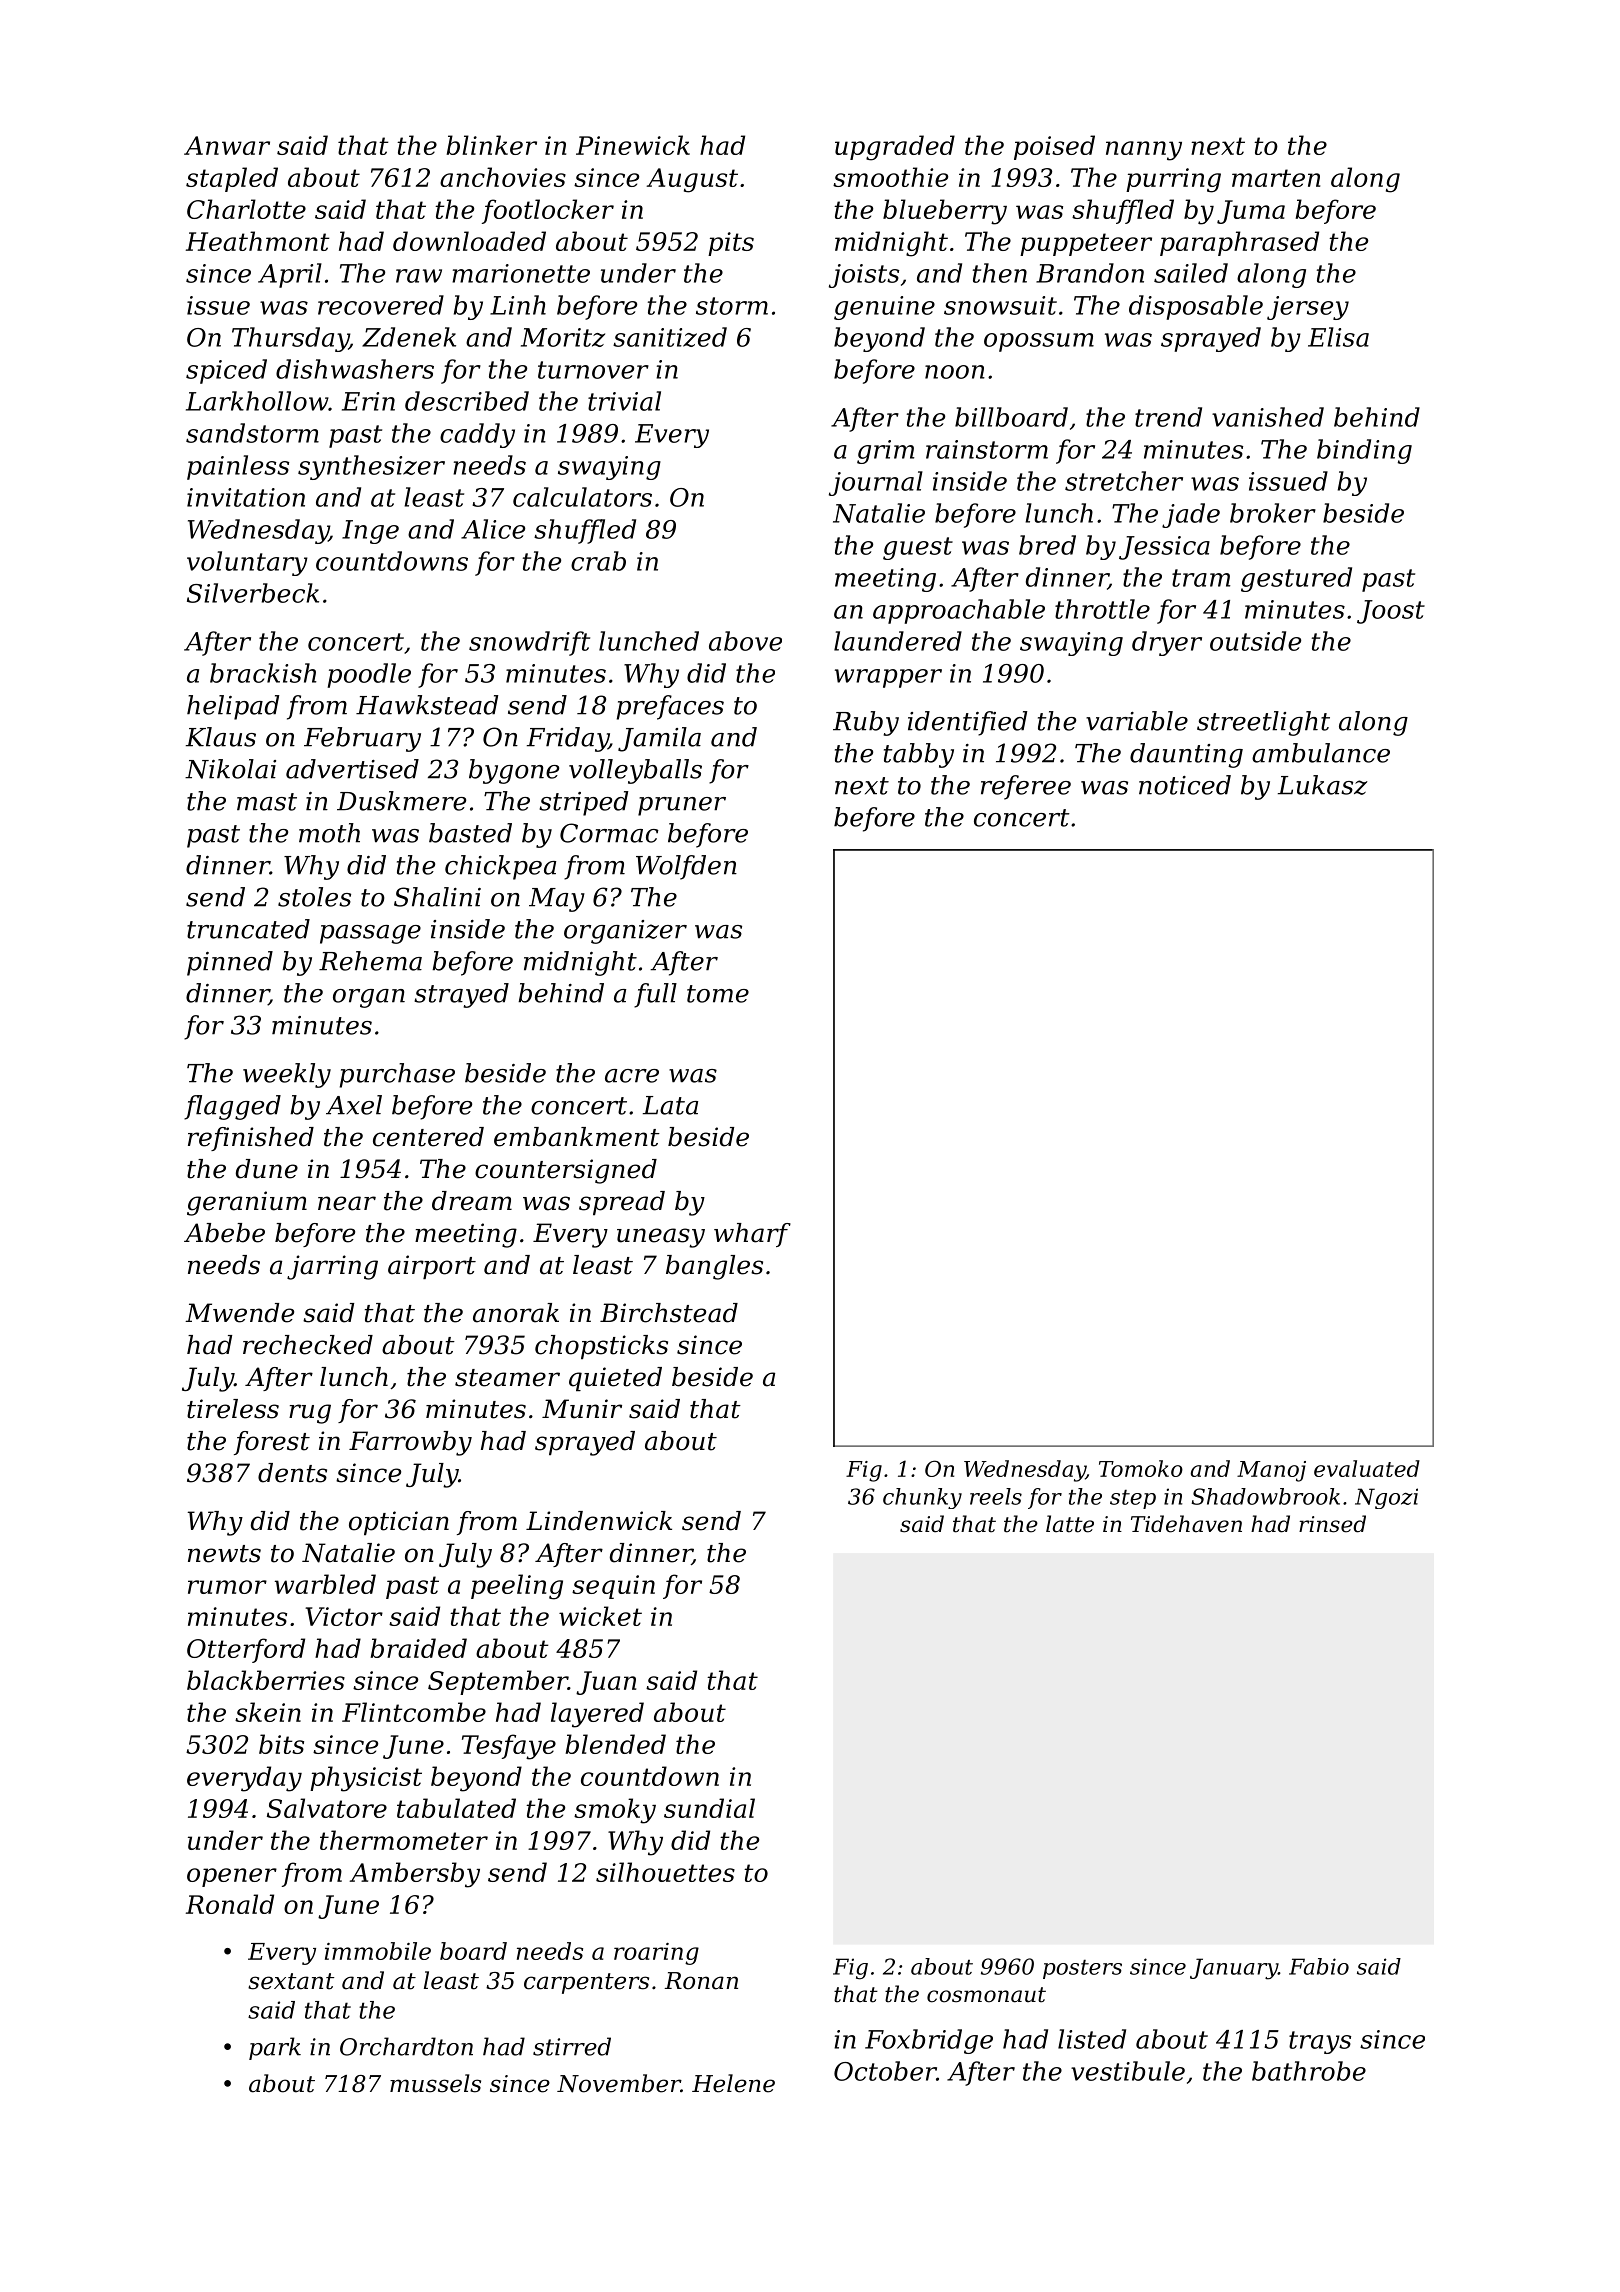 Image resolution: width=1620 pixels, height=2292 pixels. What do you see at coordinates (682, 806) in the screenshot?
I see `pruner` at bounding box center [682, 806].
